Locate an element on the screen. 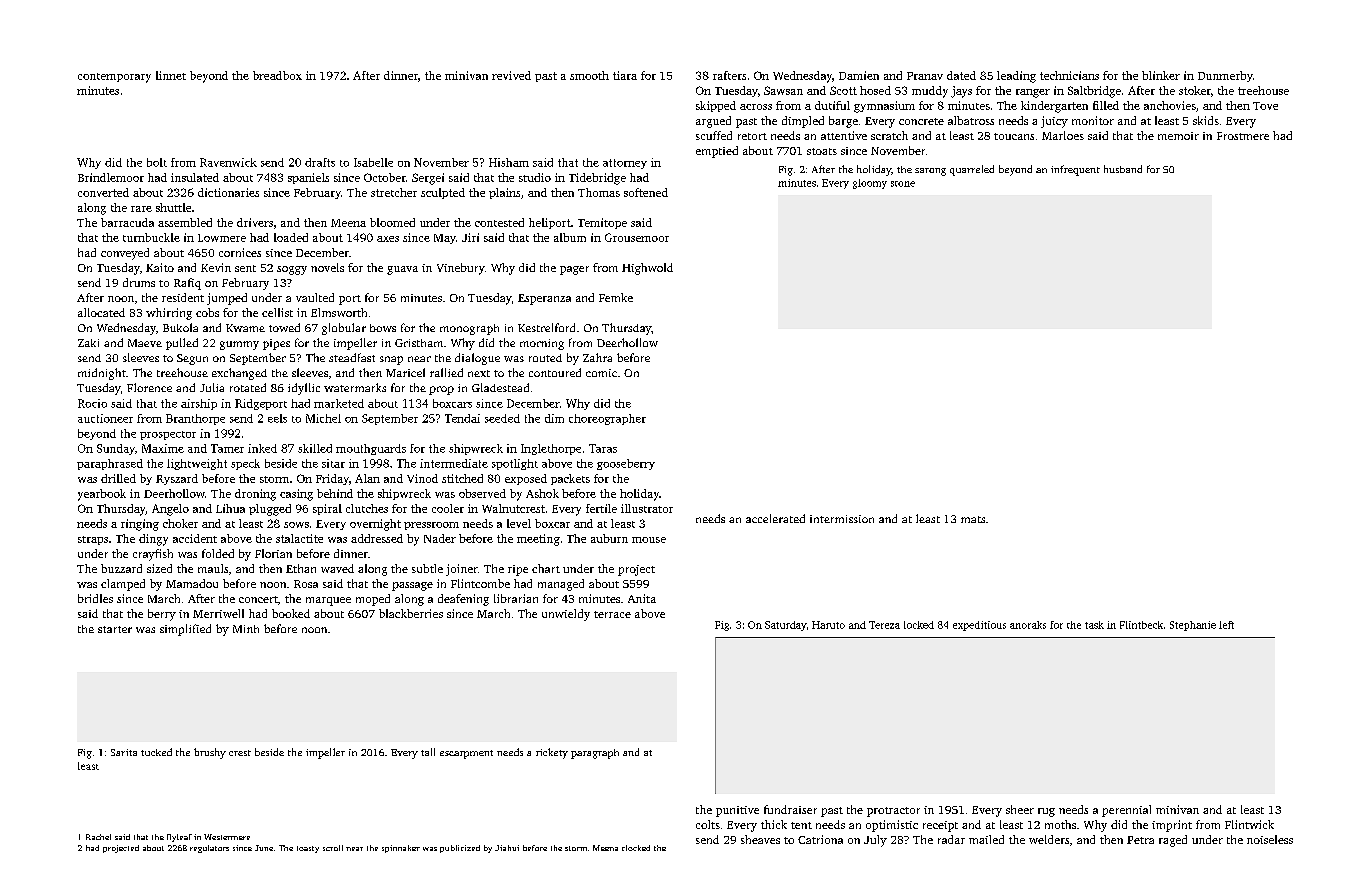  stoker is located at coordinates (1195, 90).
